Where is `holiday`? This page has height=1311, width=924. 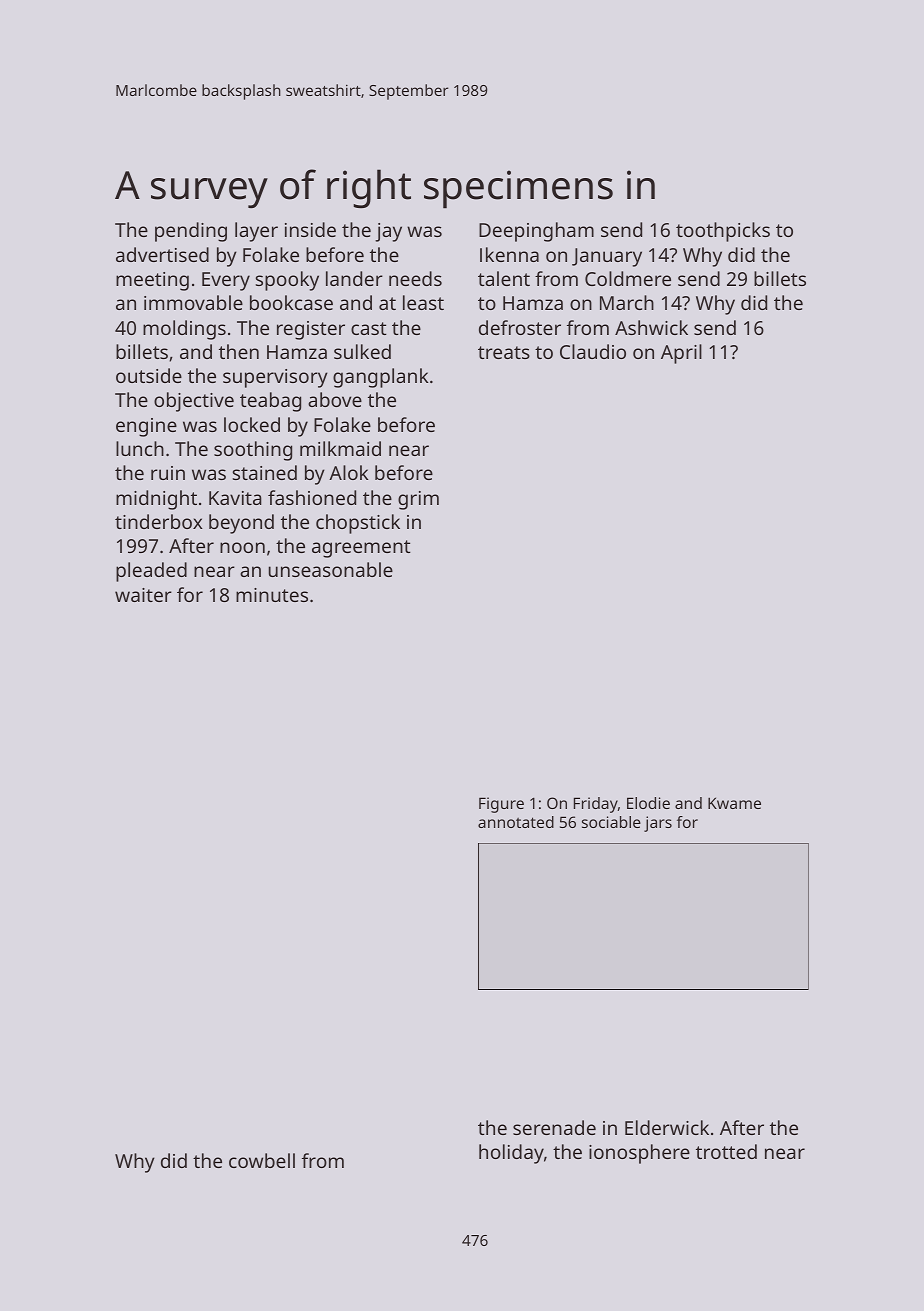
holiday is located at coordinates (511, 1154).
